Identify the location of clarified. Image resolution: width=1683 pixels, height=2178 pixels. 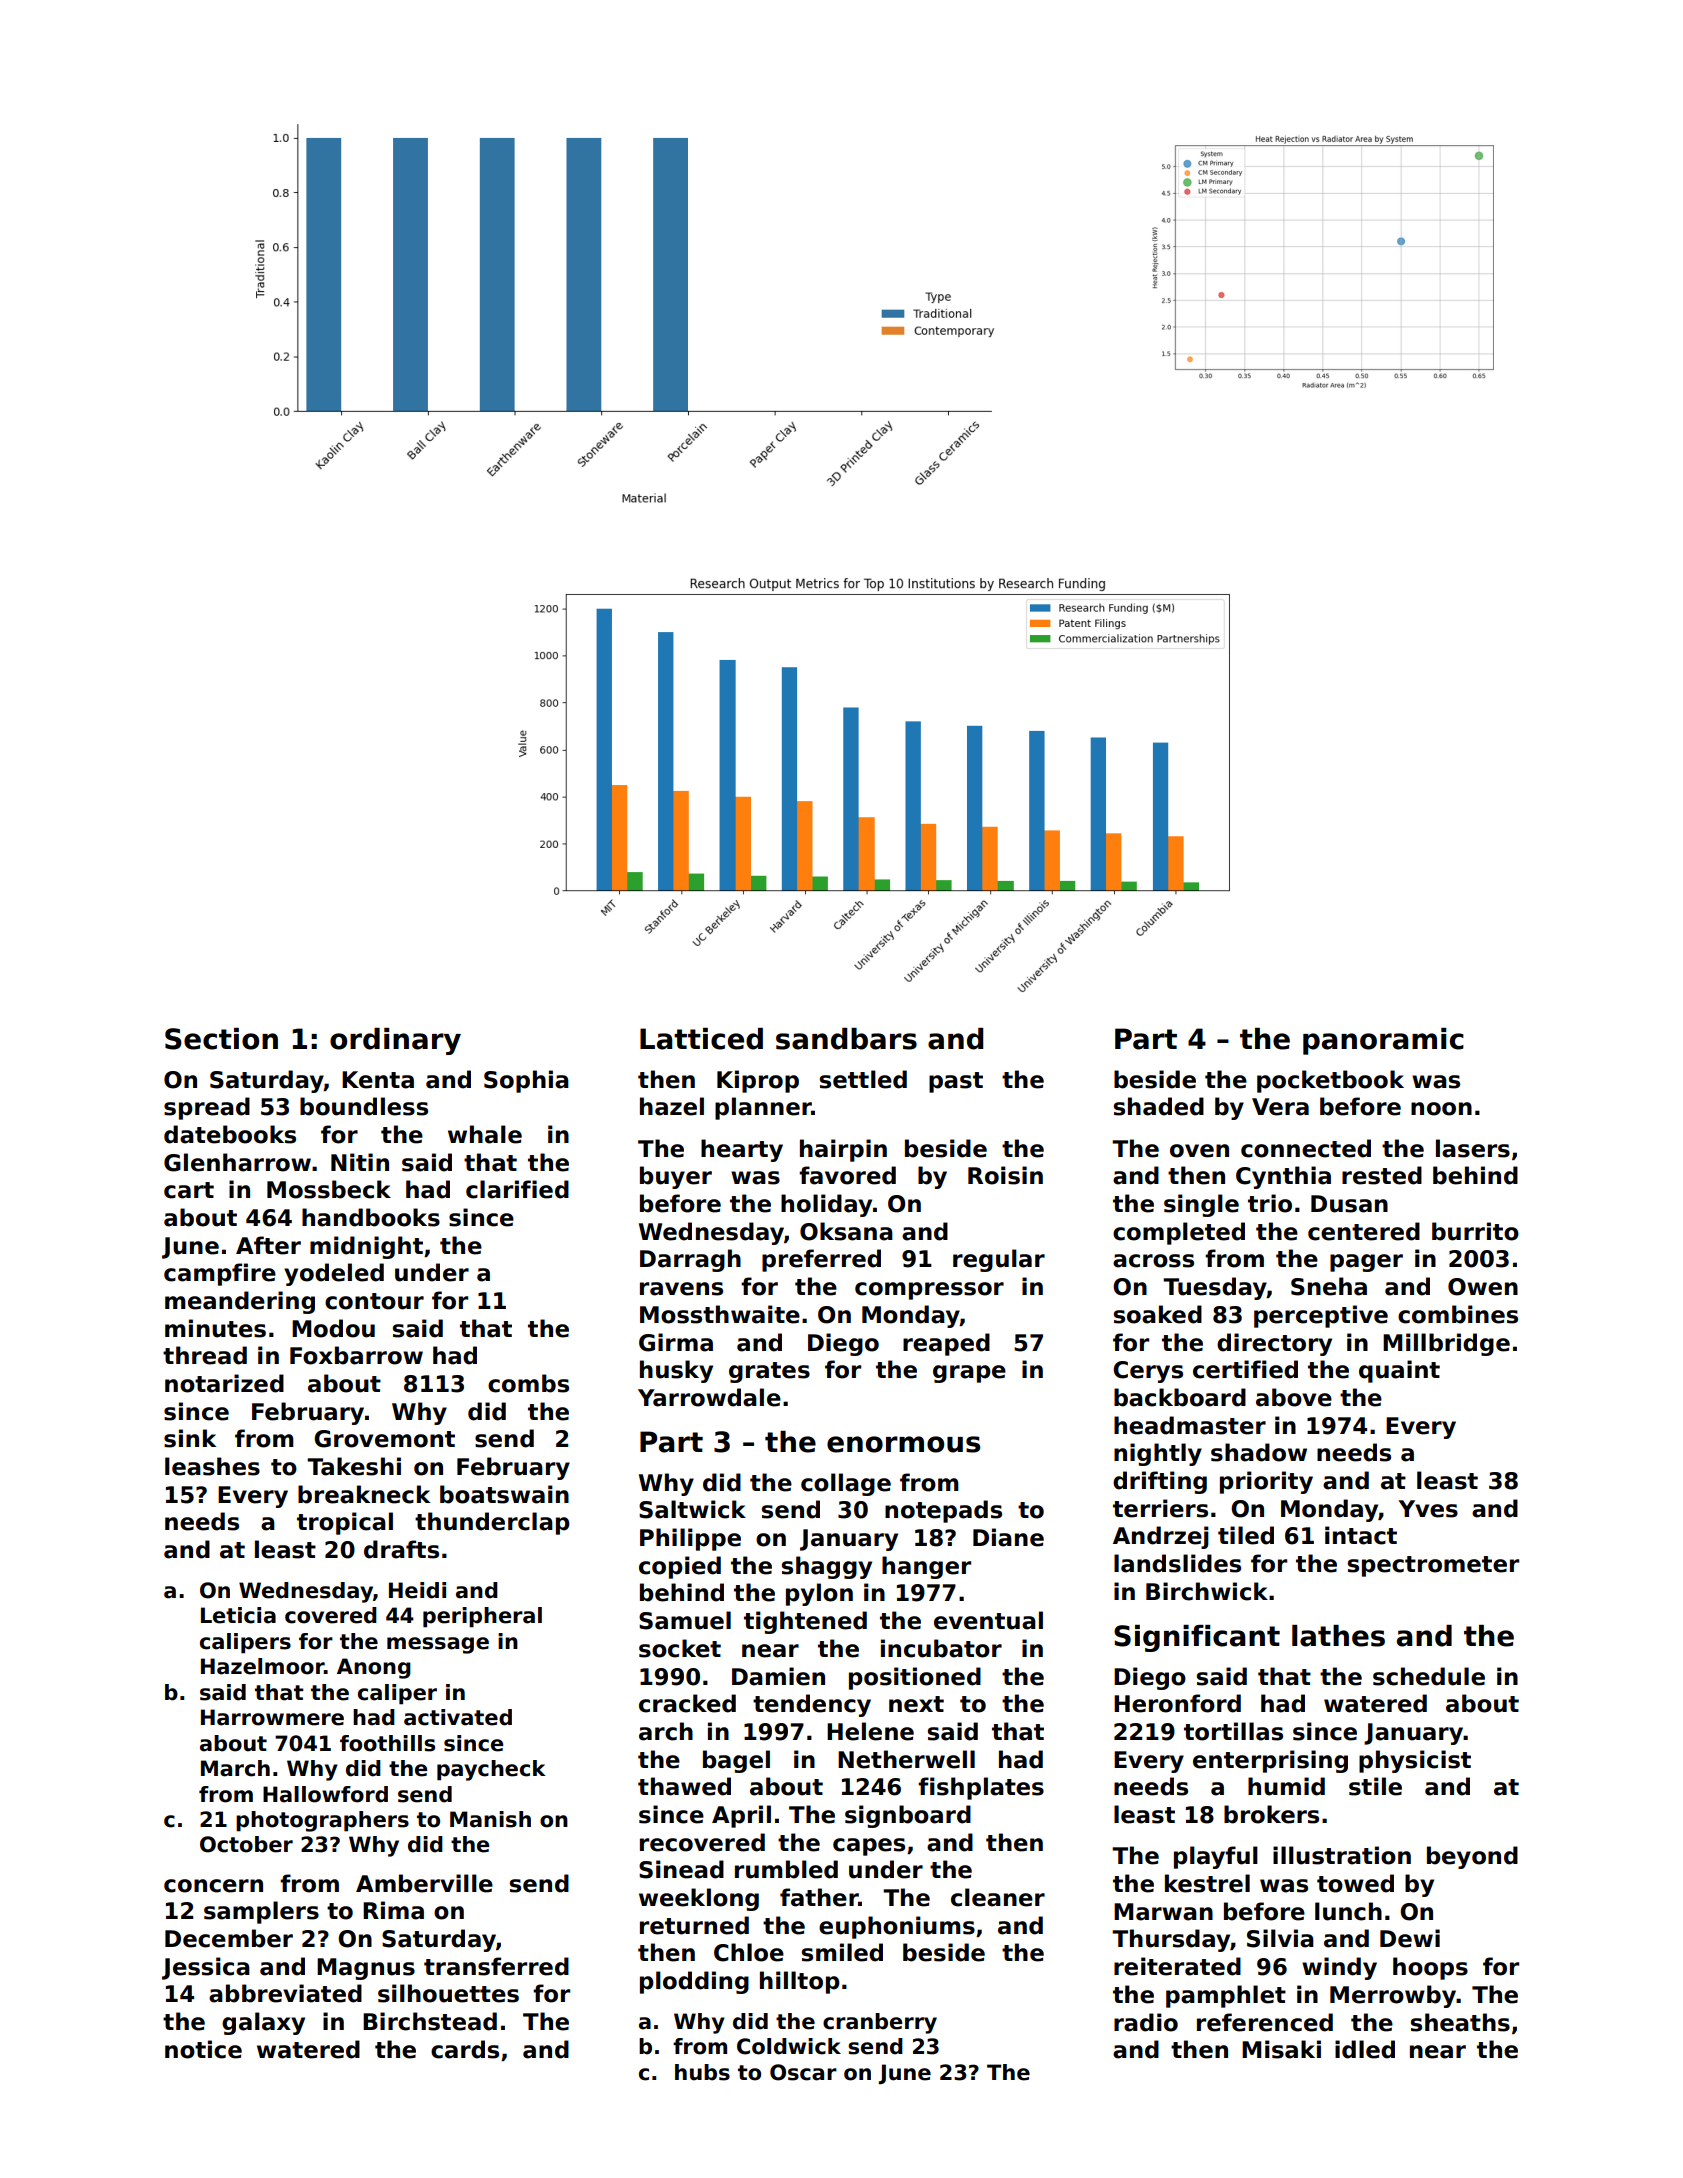
(517, 1189).
